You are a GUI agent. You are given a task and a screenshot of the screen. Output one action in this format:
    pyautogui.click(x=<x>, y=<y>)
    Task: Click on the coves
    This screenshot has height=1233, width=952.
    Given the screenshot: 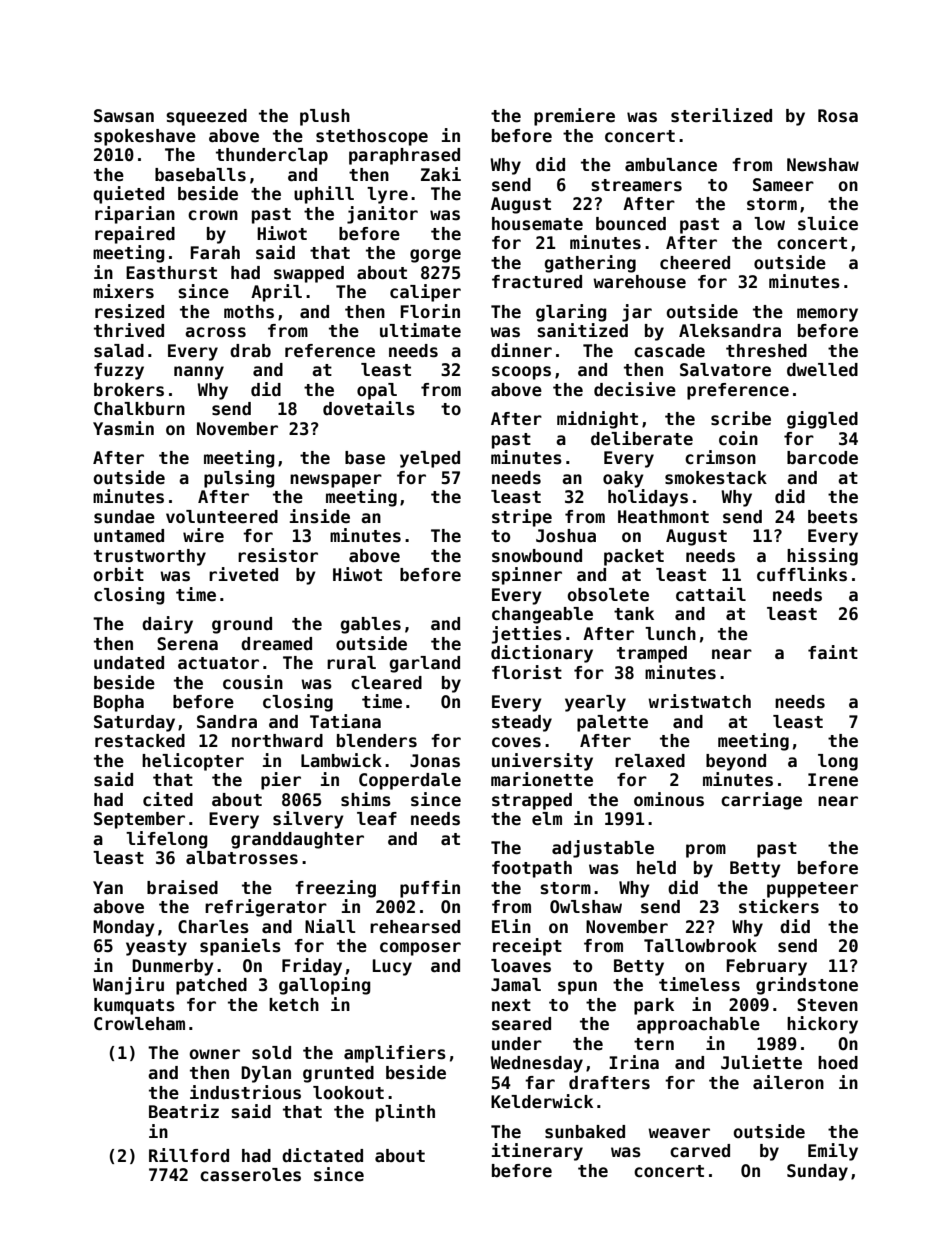 What is the action you would take?
    pyautogui.click(x=516, y=742)
